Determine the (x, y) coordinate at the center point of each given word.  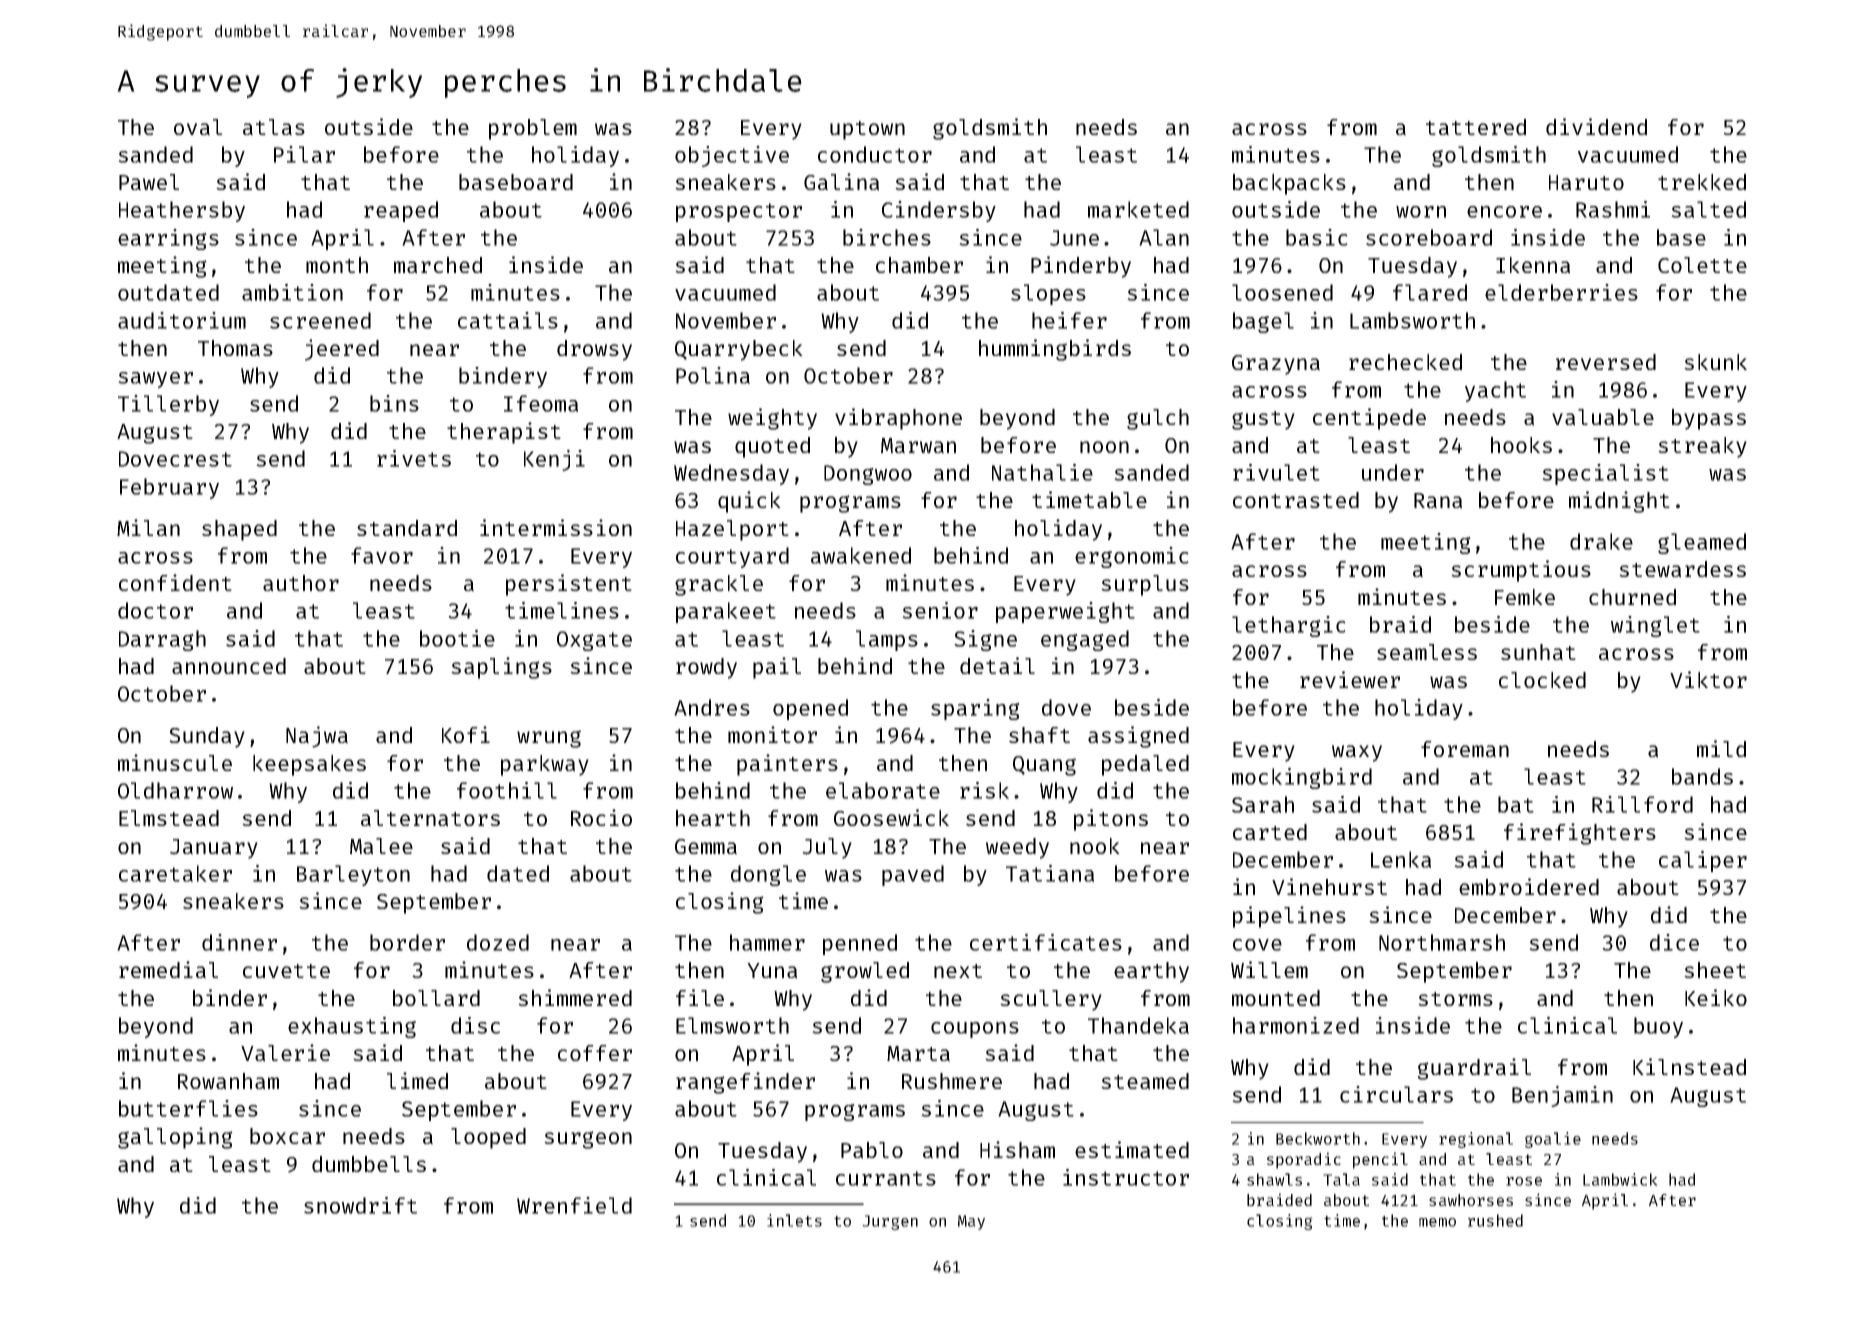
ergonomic (1132, 557)
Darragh (162, 640)
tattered (1476, 127)
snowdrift (360, 1205)
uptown (867, 130)
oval (198, 127)
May (971, 1222)
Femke (1525, 597)
